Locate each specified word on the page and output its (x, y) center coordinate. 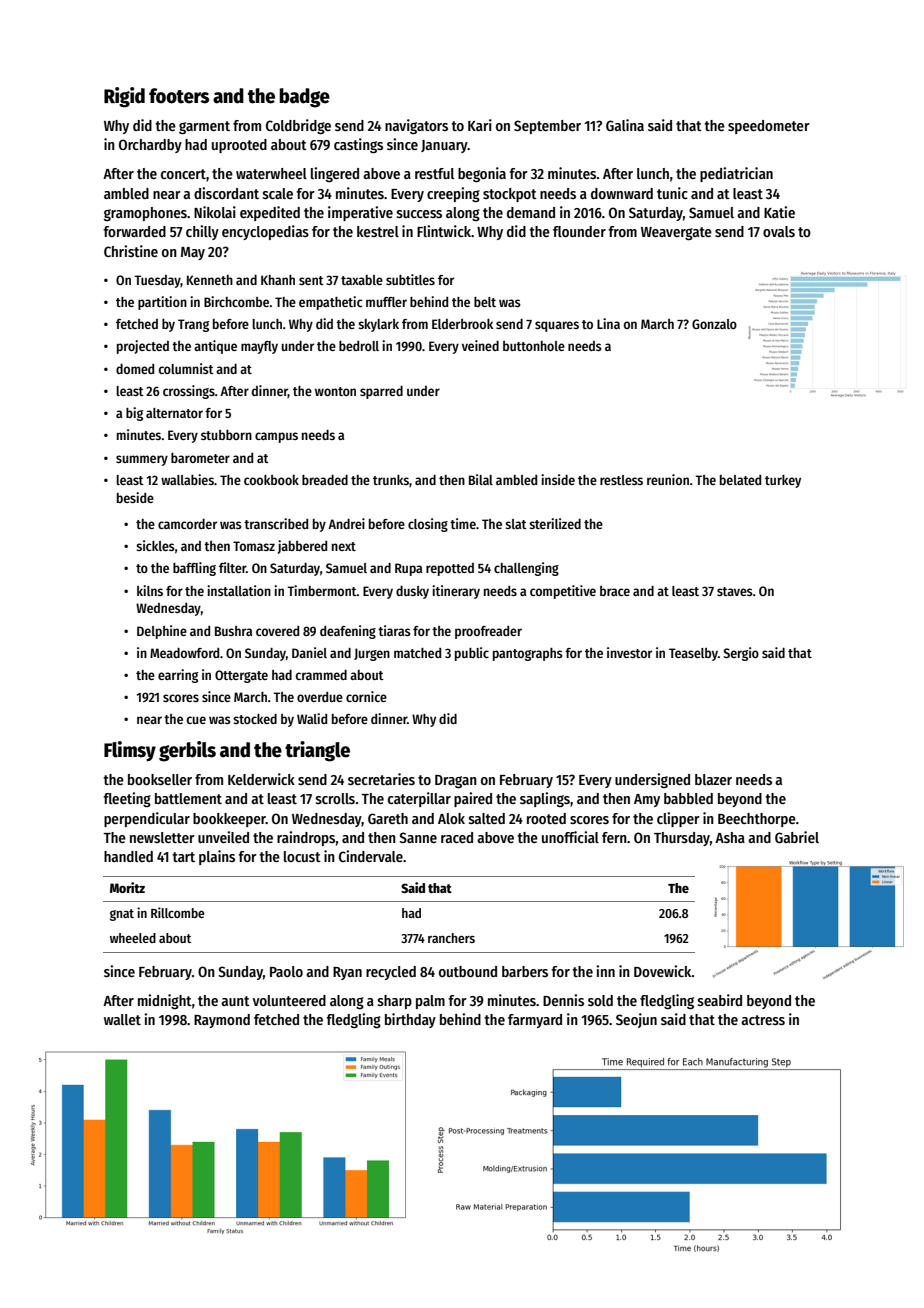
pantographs (528, 654)
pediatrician (736, 174)
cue (196, 720)
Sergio (741, 654)
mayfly (259, 347)
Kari (480, 125)
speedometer (769, 127)
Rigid (124, 97)
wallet (122, 1019)
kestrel (378, 231)
